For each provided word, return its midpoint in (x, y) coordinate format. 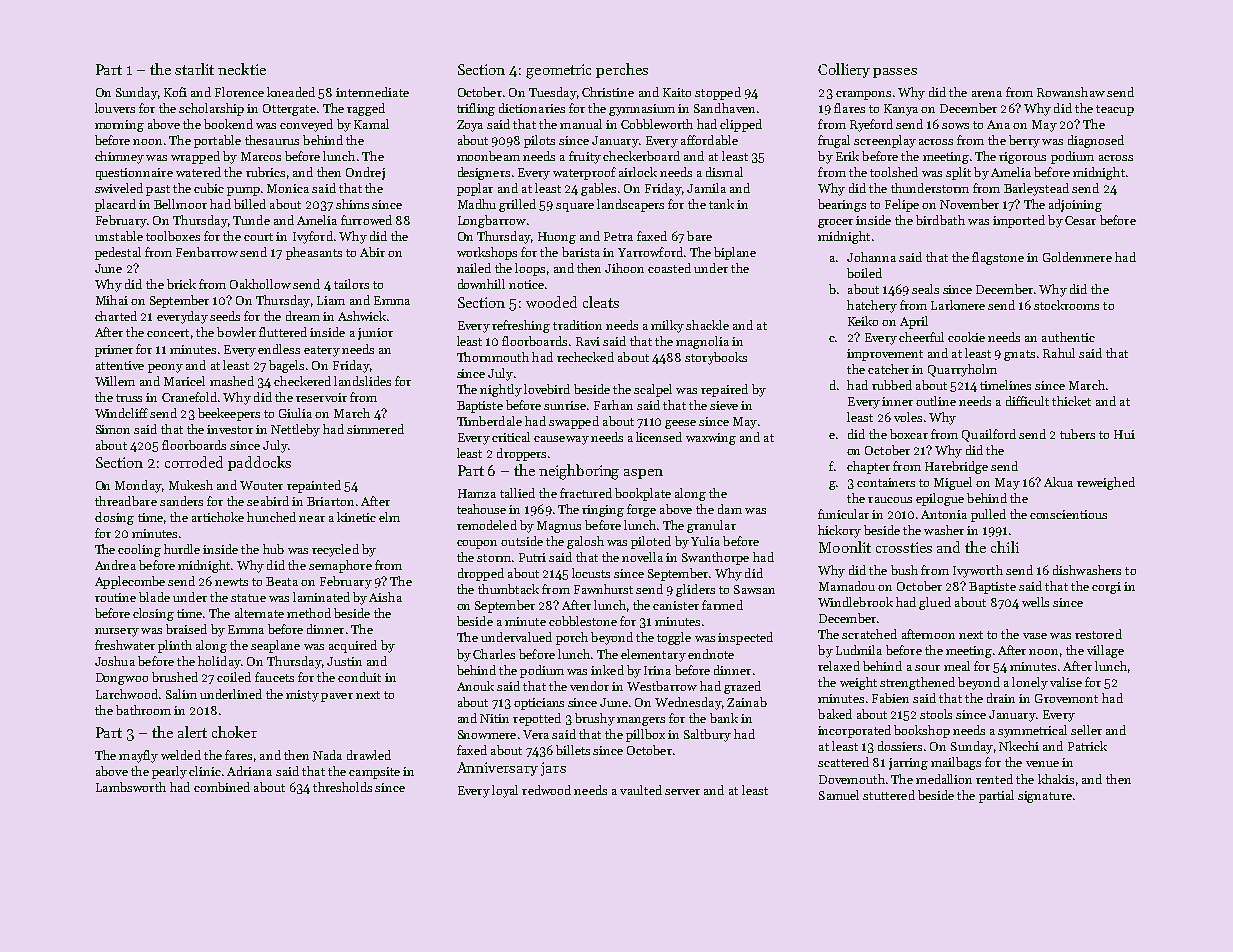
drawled (369, 755)
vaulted (641, 790)
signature (1045, 797)
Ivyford (313, 237)
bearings (842, 205)
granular (711, 526)
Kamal (371, 124)
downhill (481, 284)
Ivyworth (978, 571)
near (312, 519)
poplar (475, 189)
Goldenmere (1077, 257)
